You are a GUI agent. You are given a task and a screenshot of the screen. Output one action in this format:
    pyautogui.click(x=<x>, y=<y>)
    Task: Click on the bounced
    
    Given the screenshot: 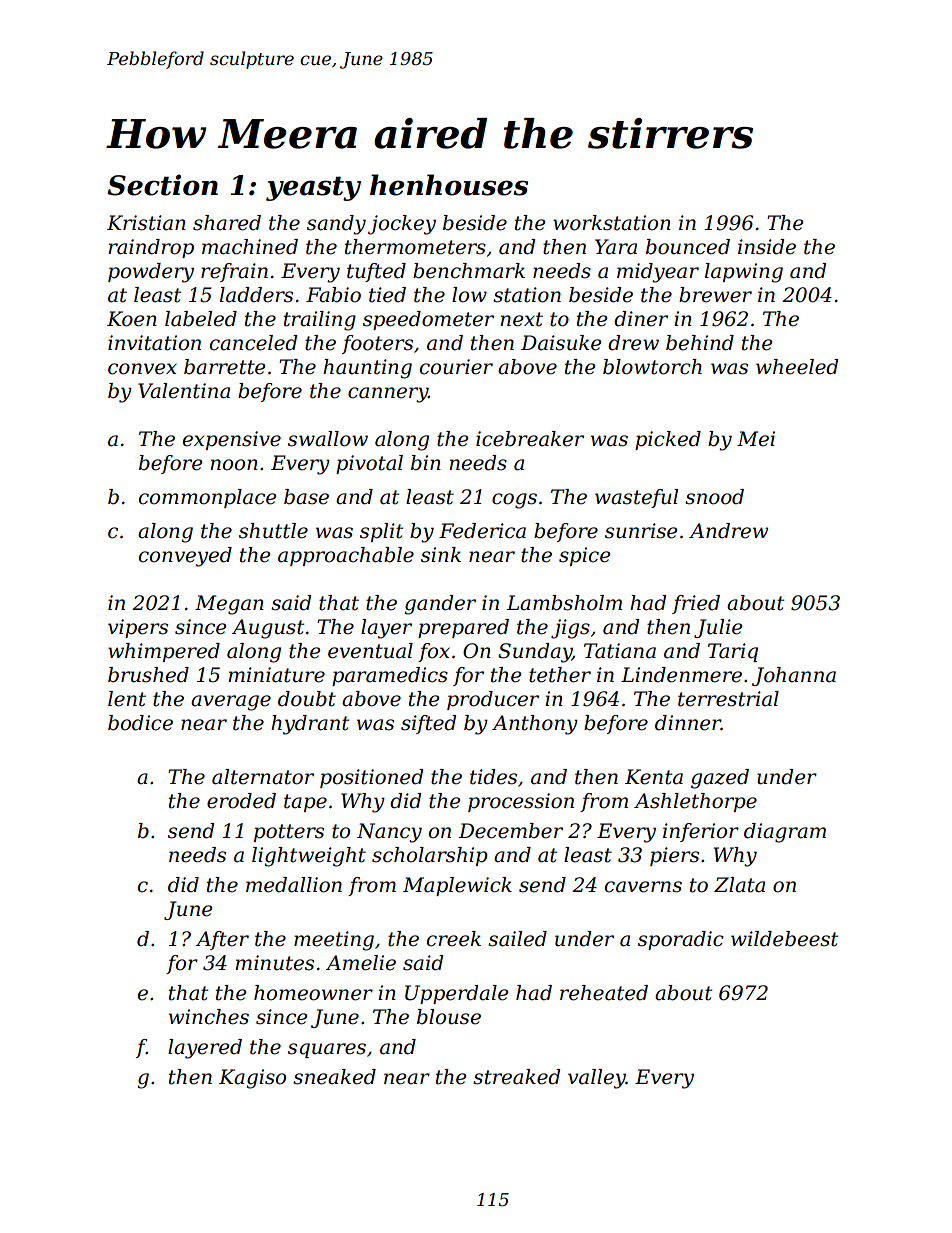 What is the action you would take?
    pyautogui.click(x=688, y=247)
